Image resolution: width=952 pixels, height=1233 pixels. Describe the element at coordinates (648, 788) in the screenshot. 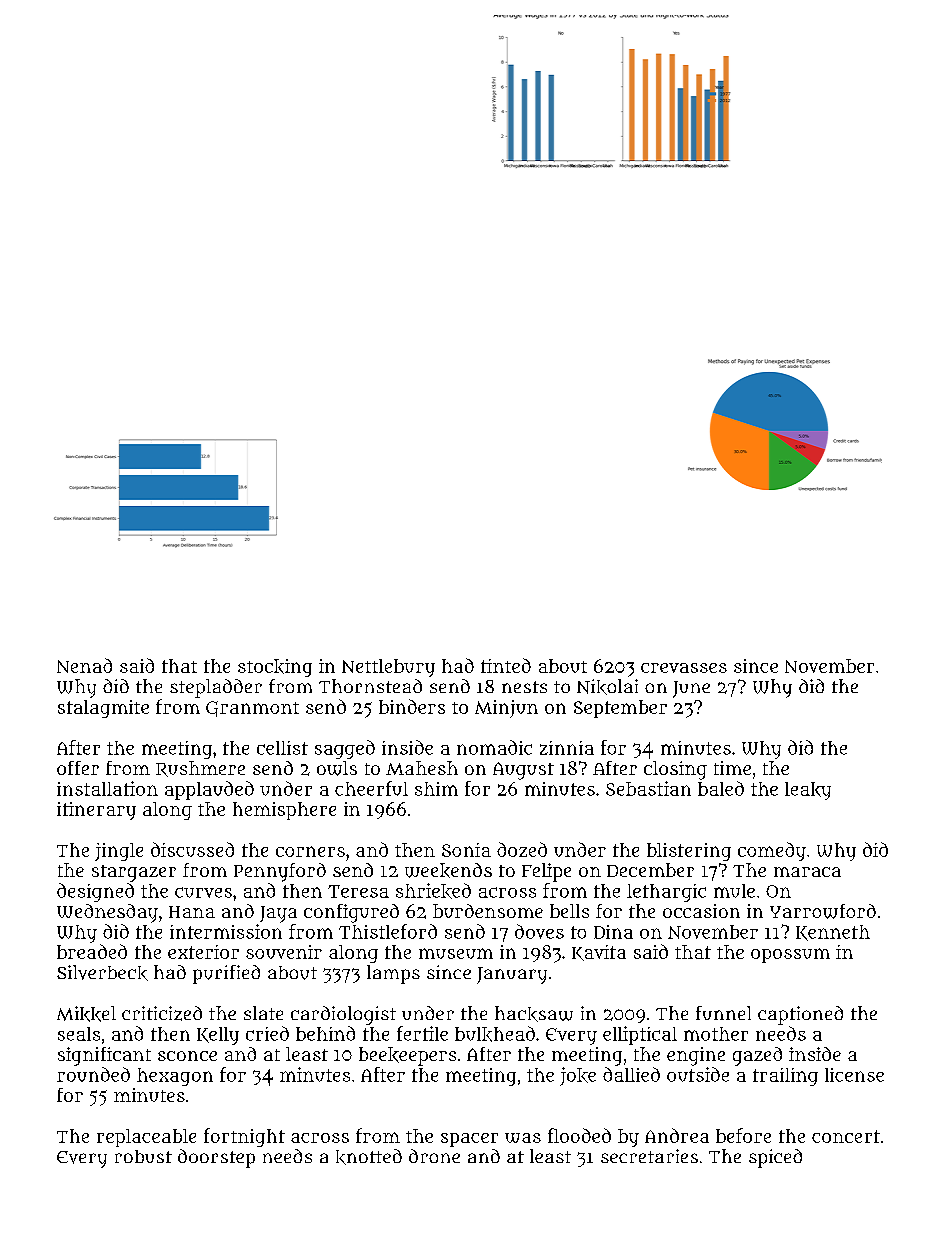

I see `Sebastian` at that location.
